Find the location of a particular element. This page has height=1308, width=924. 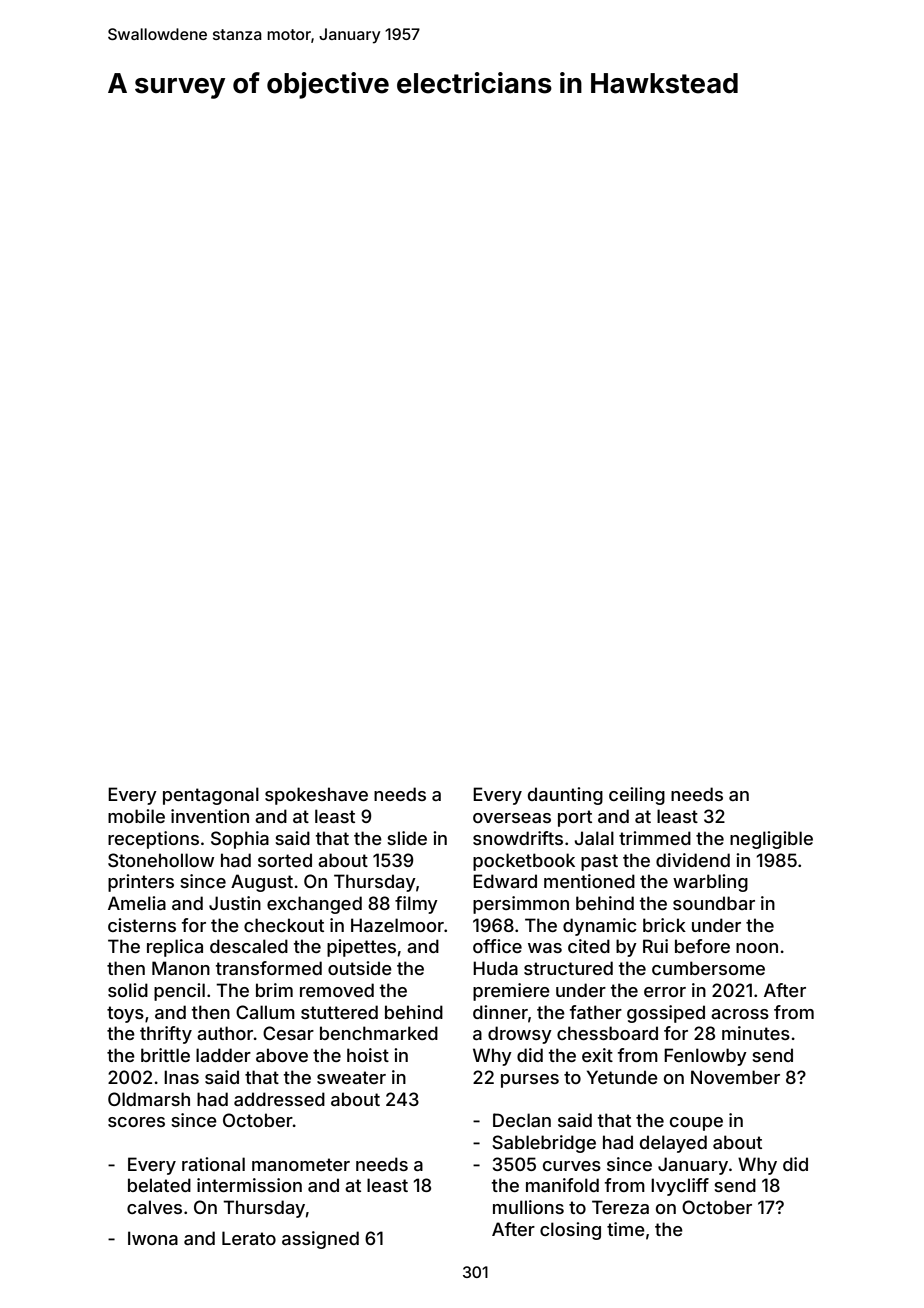

slide is located at coordinates (407, 838).
